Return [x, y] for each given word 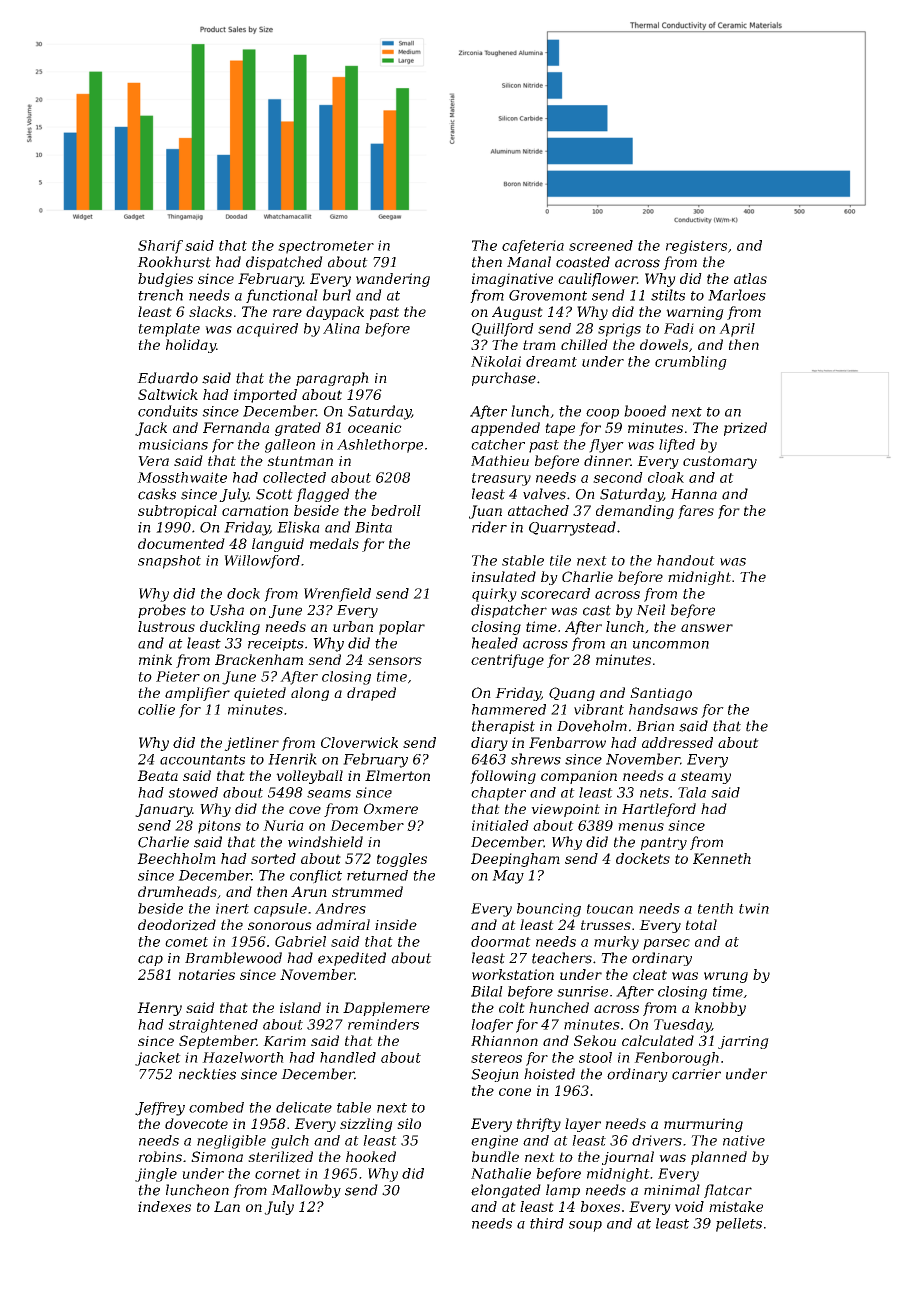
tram [539, 345]
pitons [219, 827]
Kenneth [722, 858]
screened [601, 245]
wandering [393, 280]
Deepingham [515, 860]
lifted [677, 446]
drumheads [177, 891]
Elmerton [397, 775]
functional [282, 296]
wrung [726, 977]
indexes [164, 1206]
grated [298, 429]
